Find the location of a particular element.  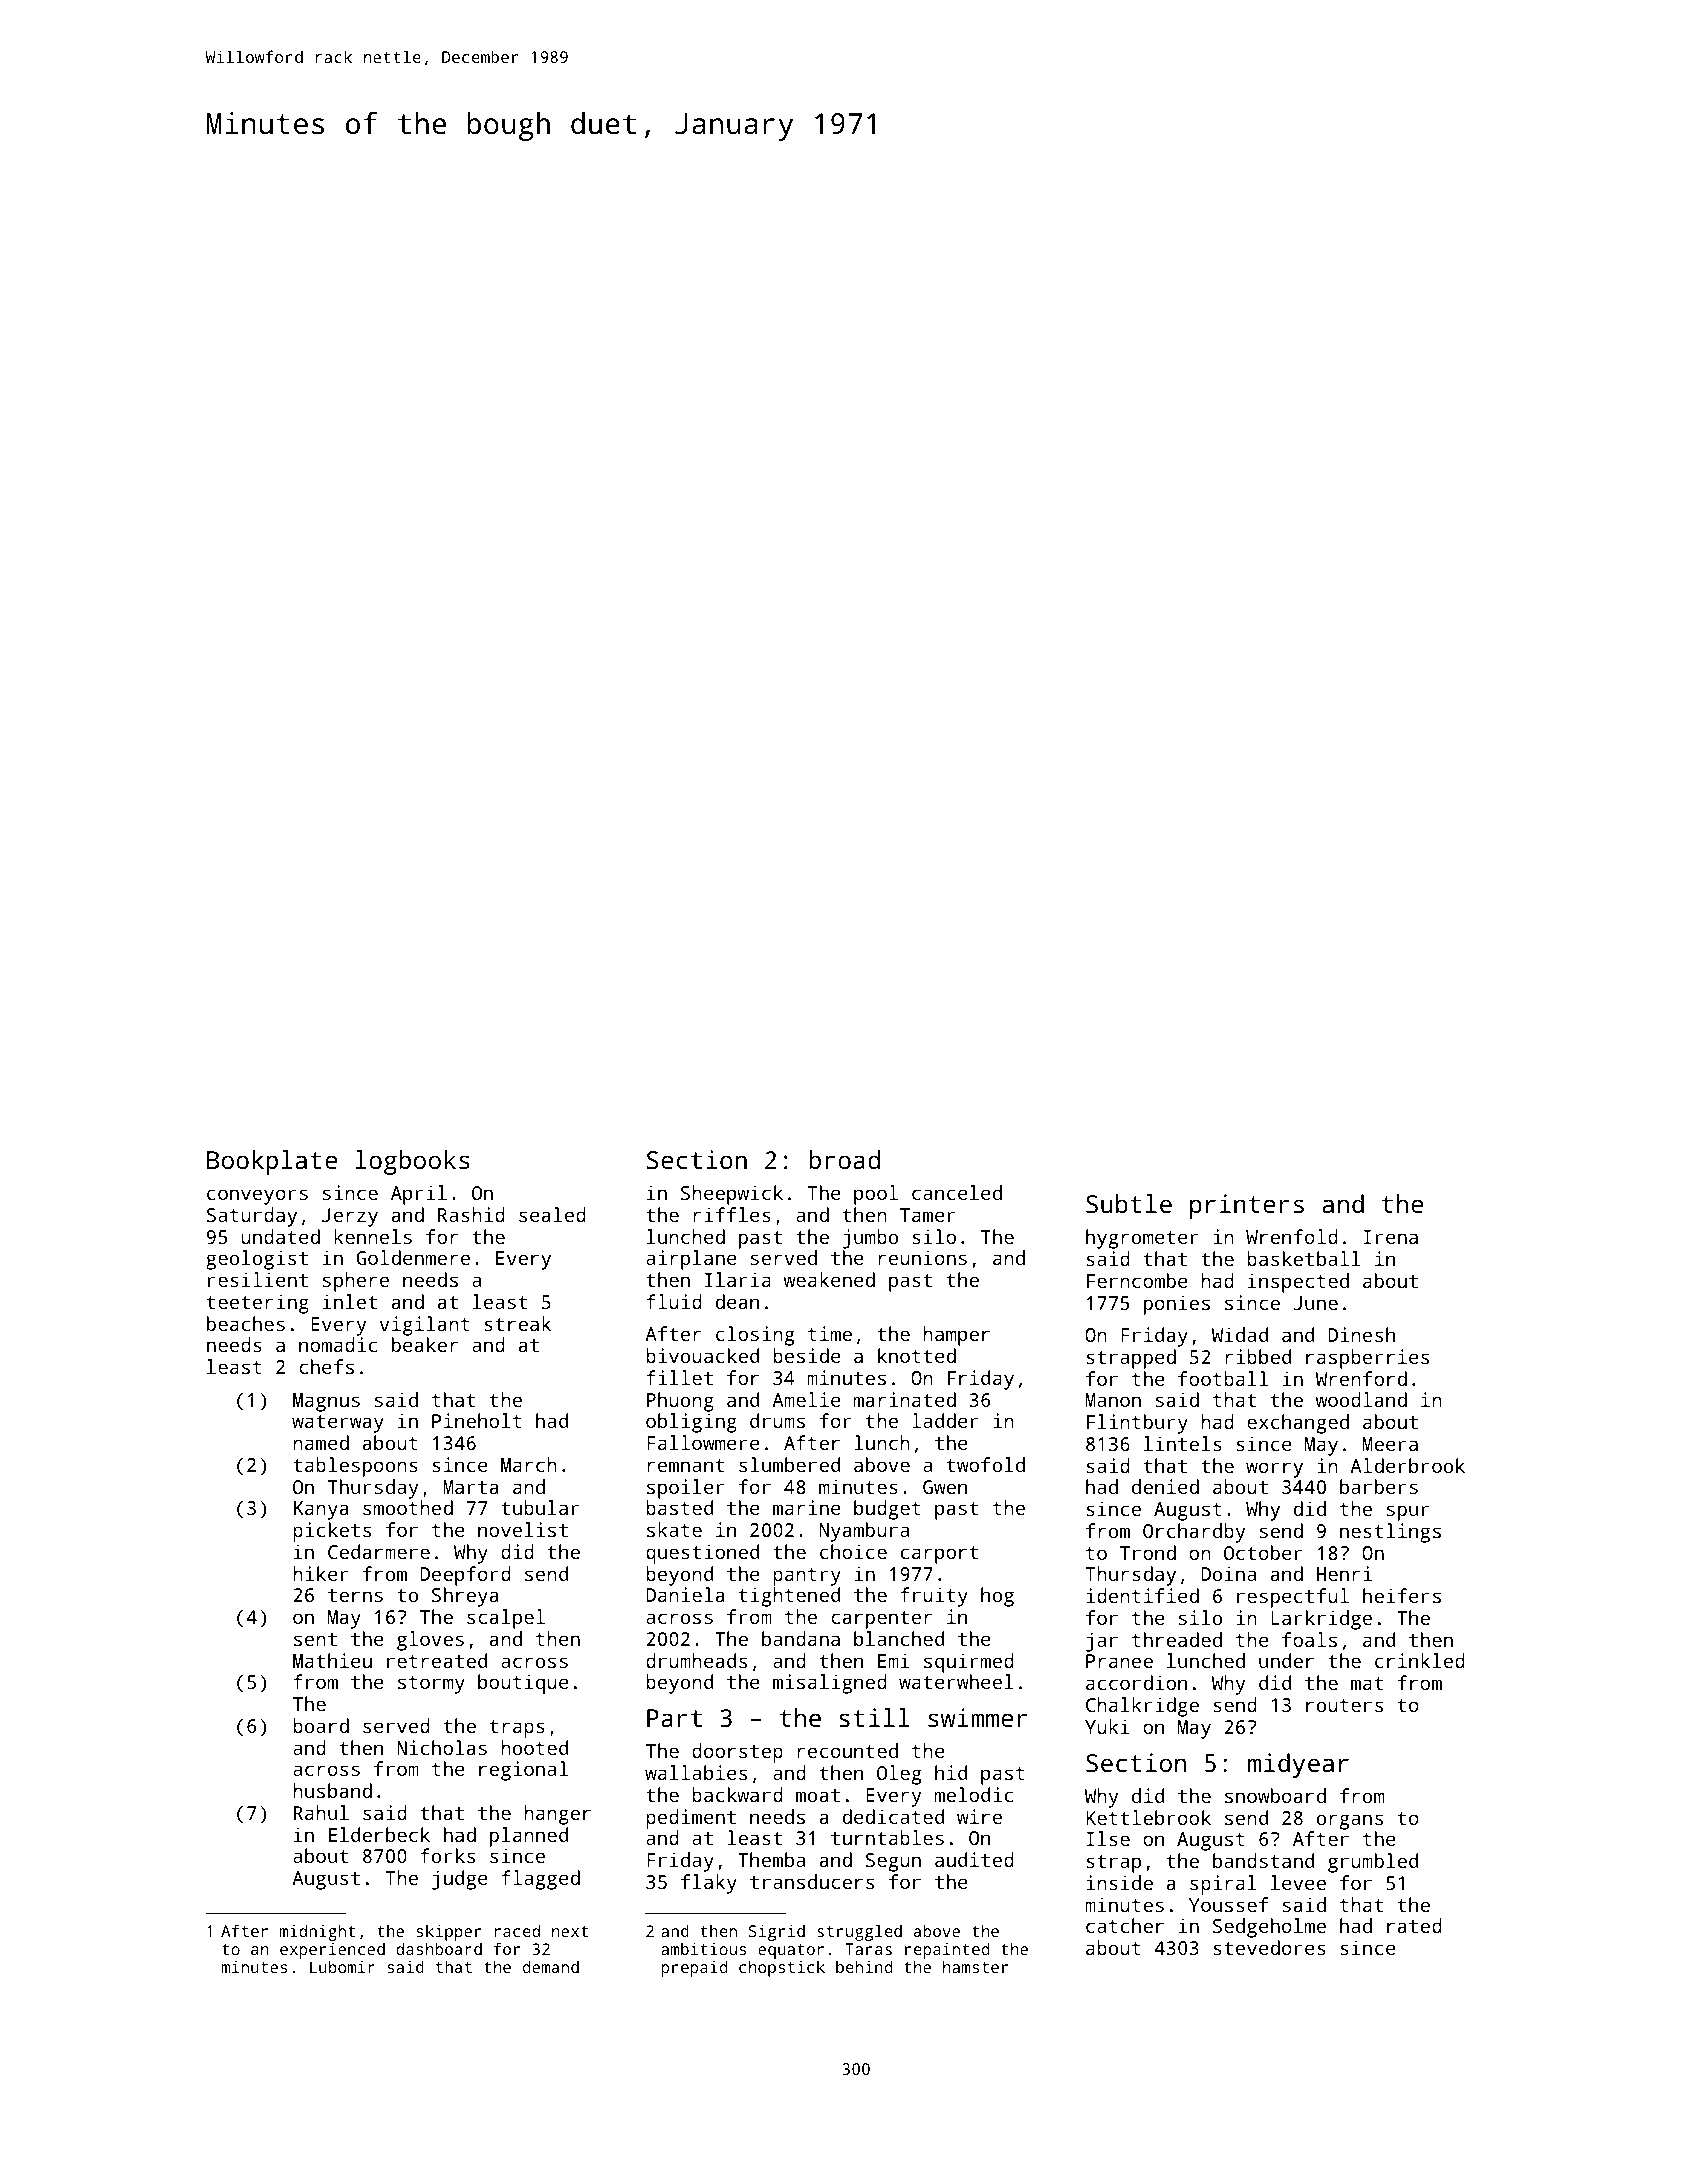

logbooks is located at coordinates (413, 1162).
